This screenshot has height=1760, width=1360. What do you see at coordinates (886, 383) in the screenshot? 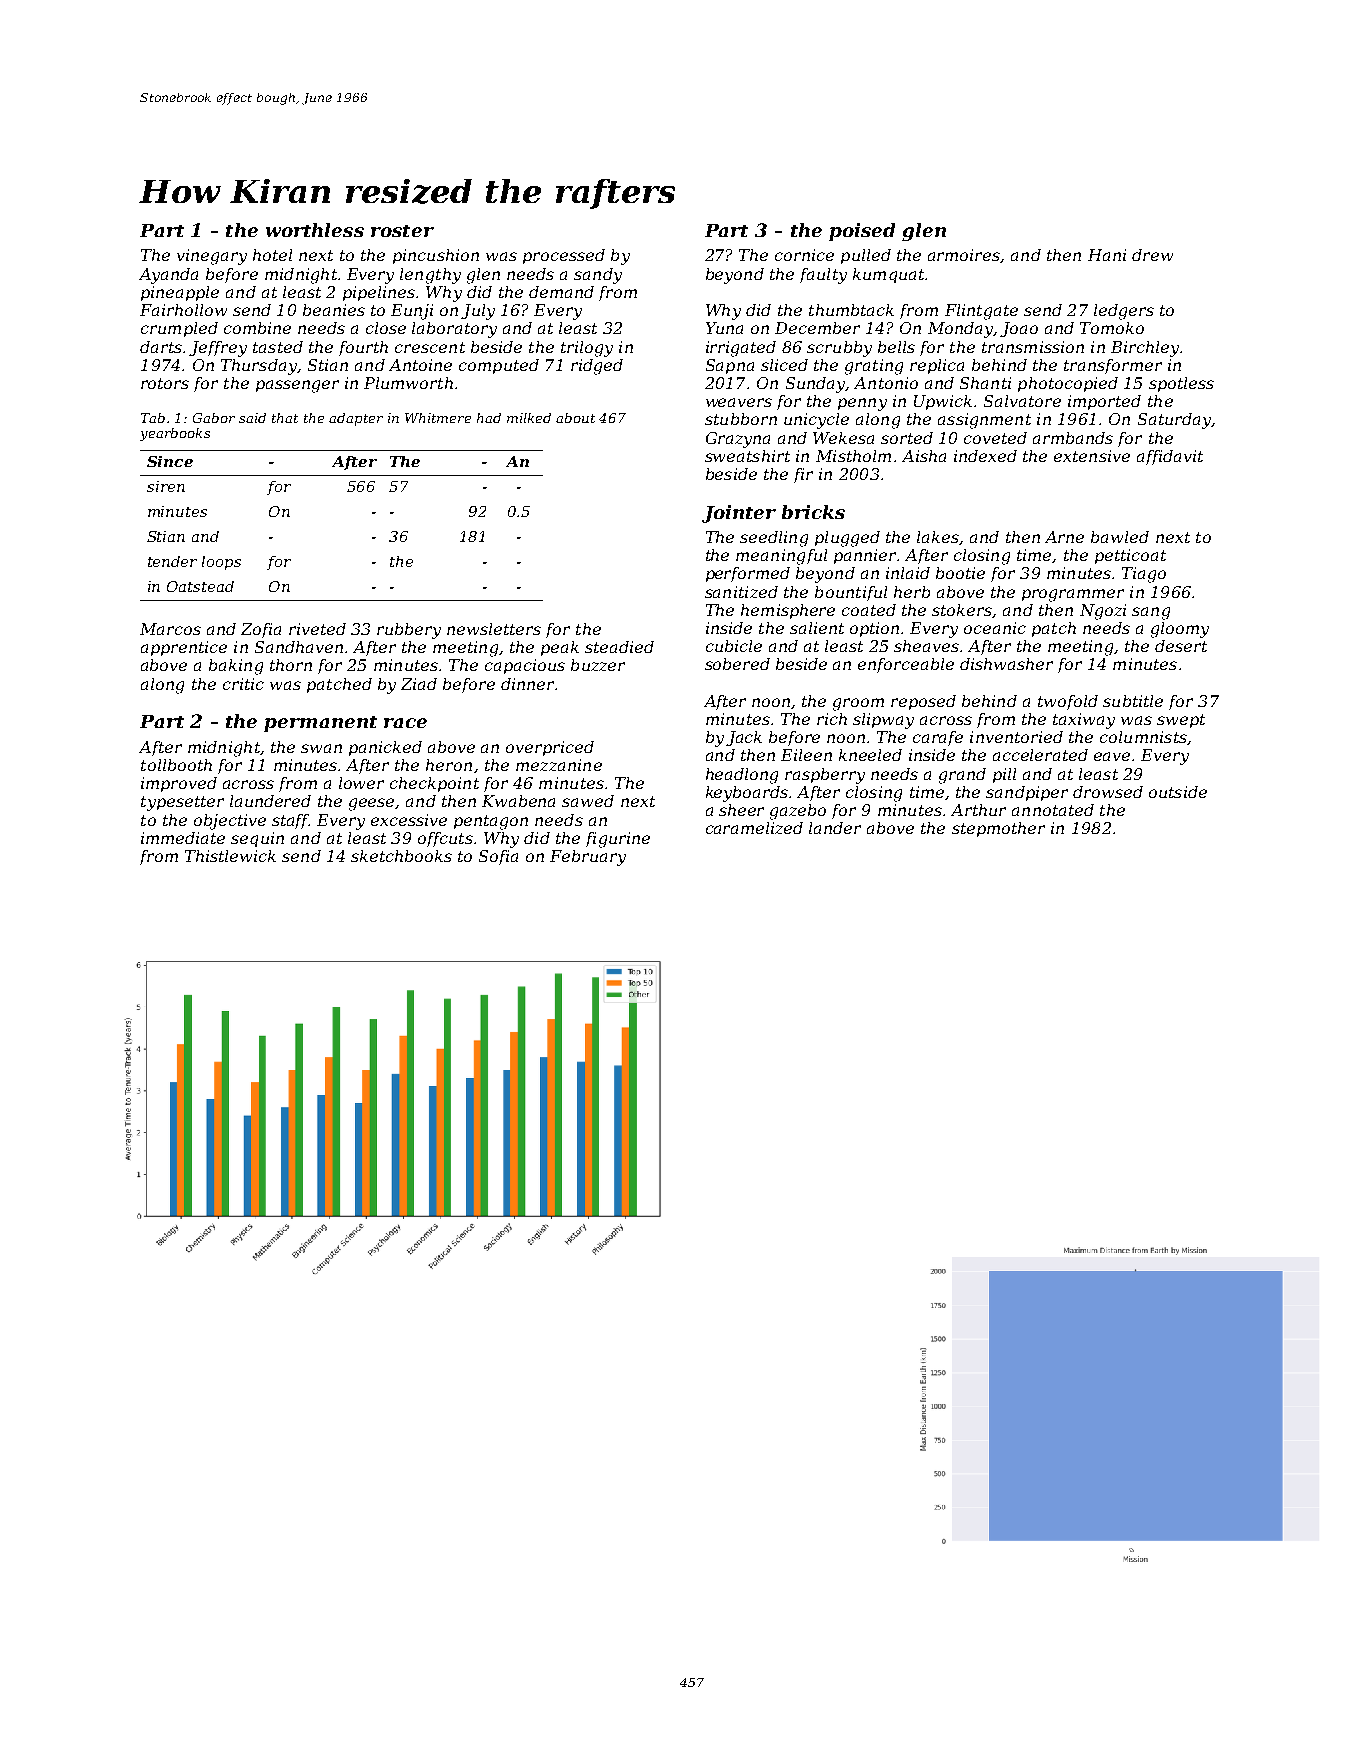
I see `Antonio` at bounding box center [886, 383].
